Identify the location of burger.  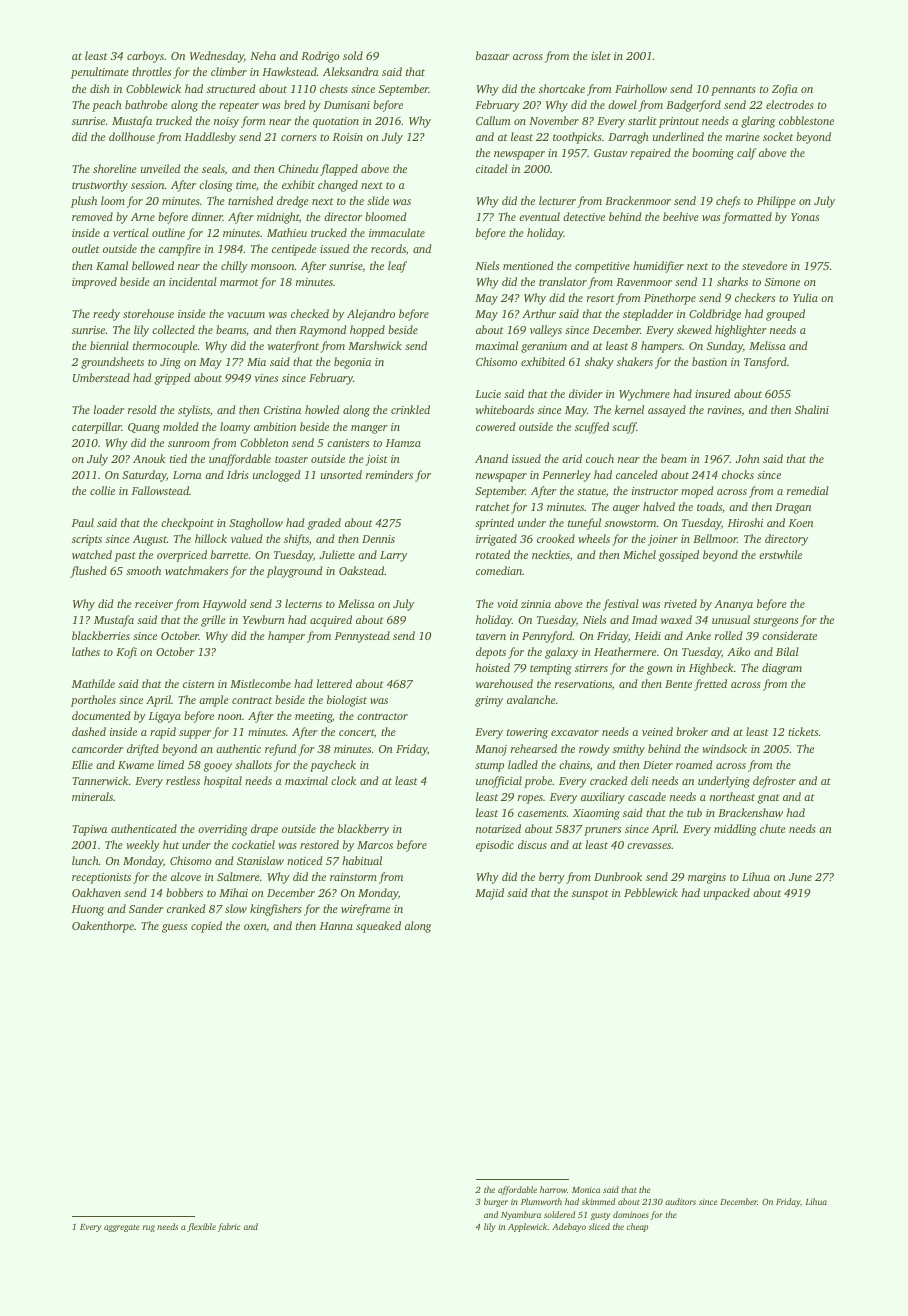
(496, 1202).
